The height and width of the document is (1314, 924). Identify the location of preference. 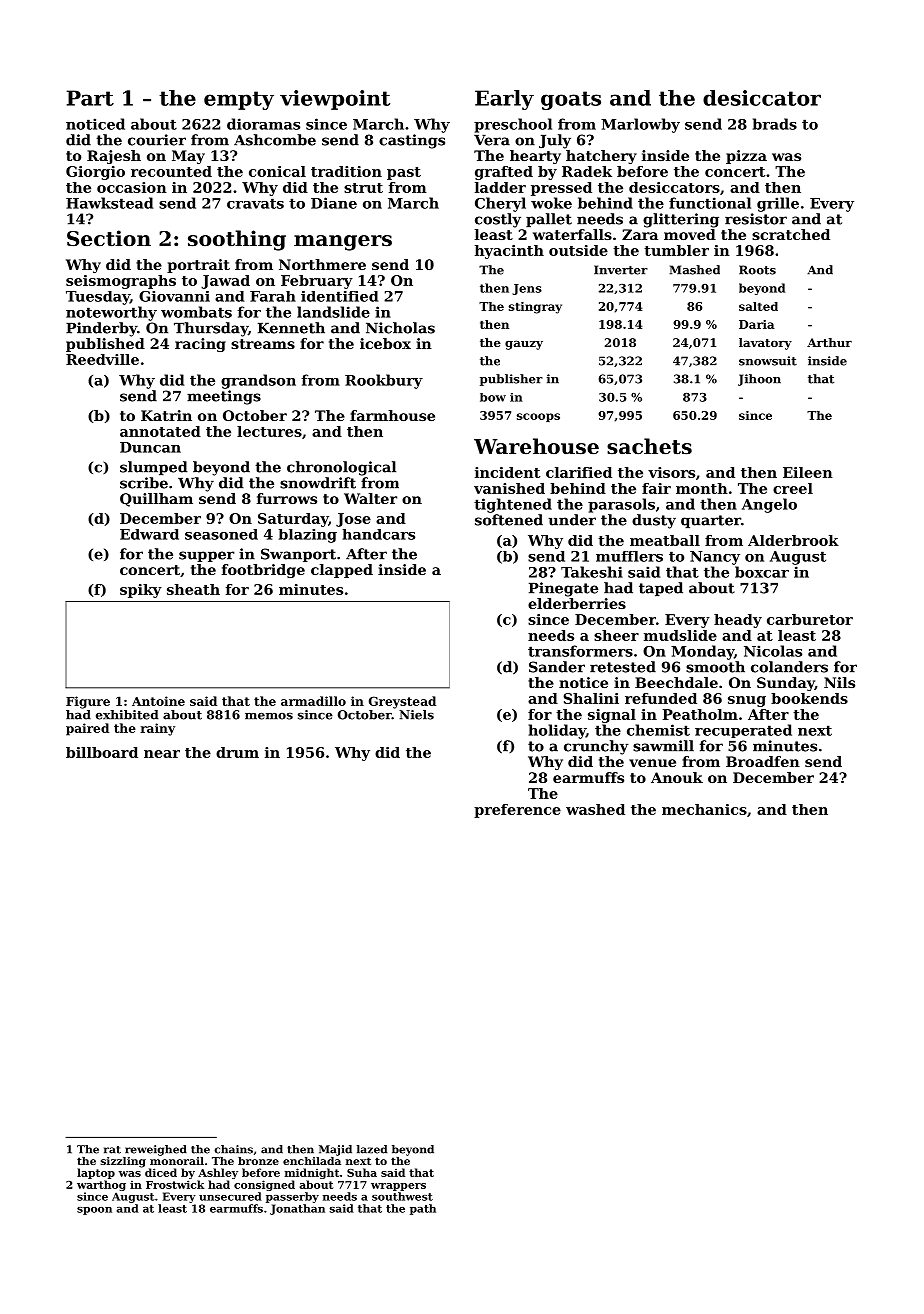
(517, 811).
